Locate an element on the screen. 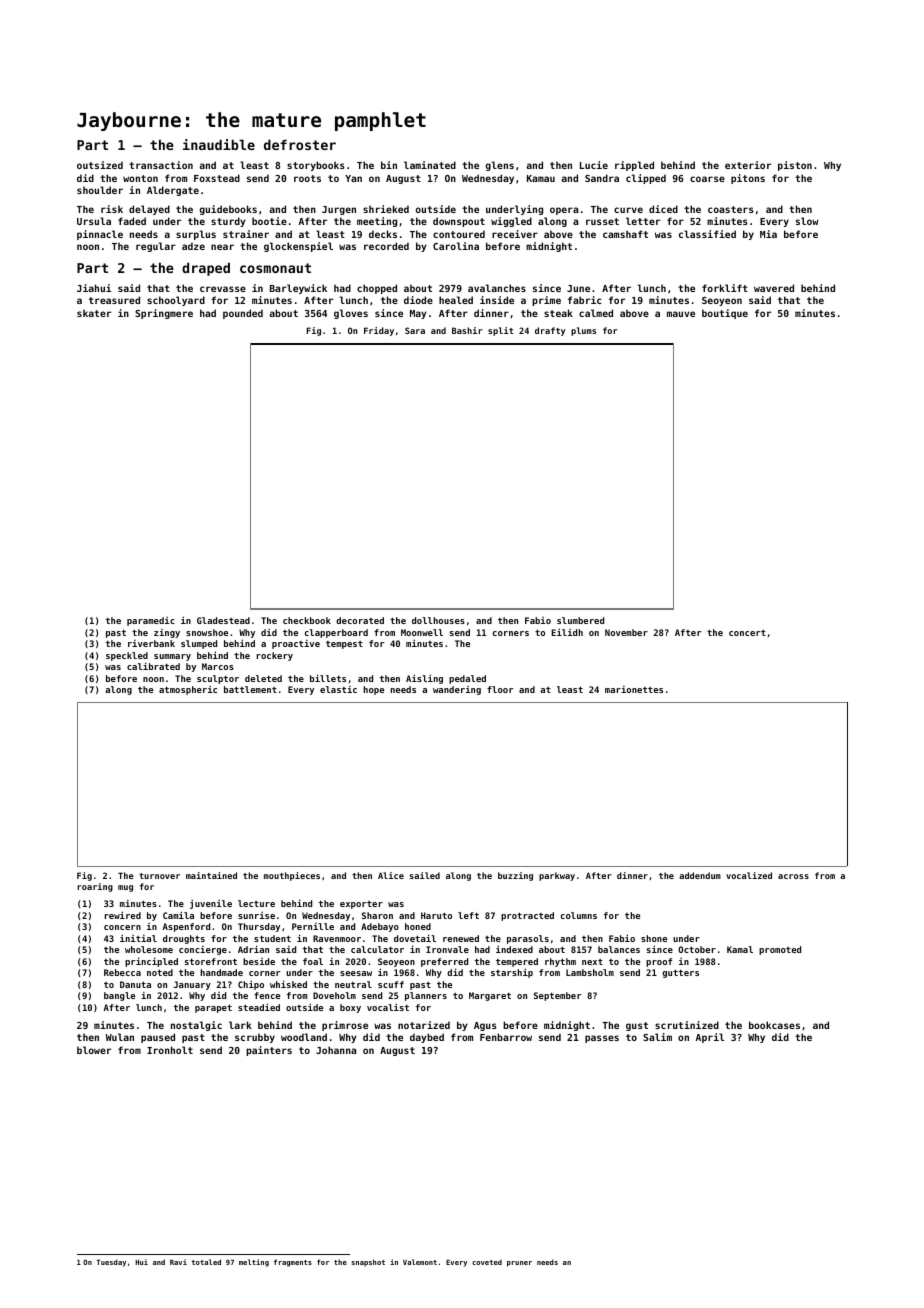 This screenshot has height=1308, width=924. concern is located at coordinates (122, 927).
